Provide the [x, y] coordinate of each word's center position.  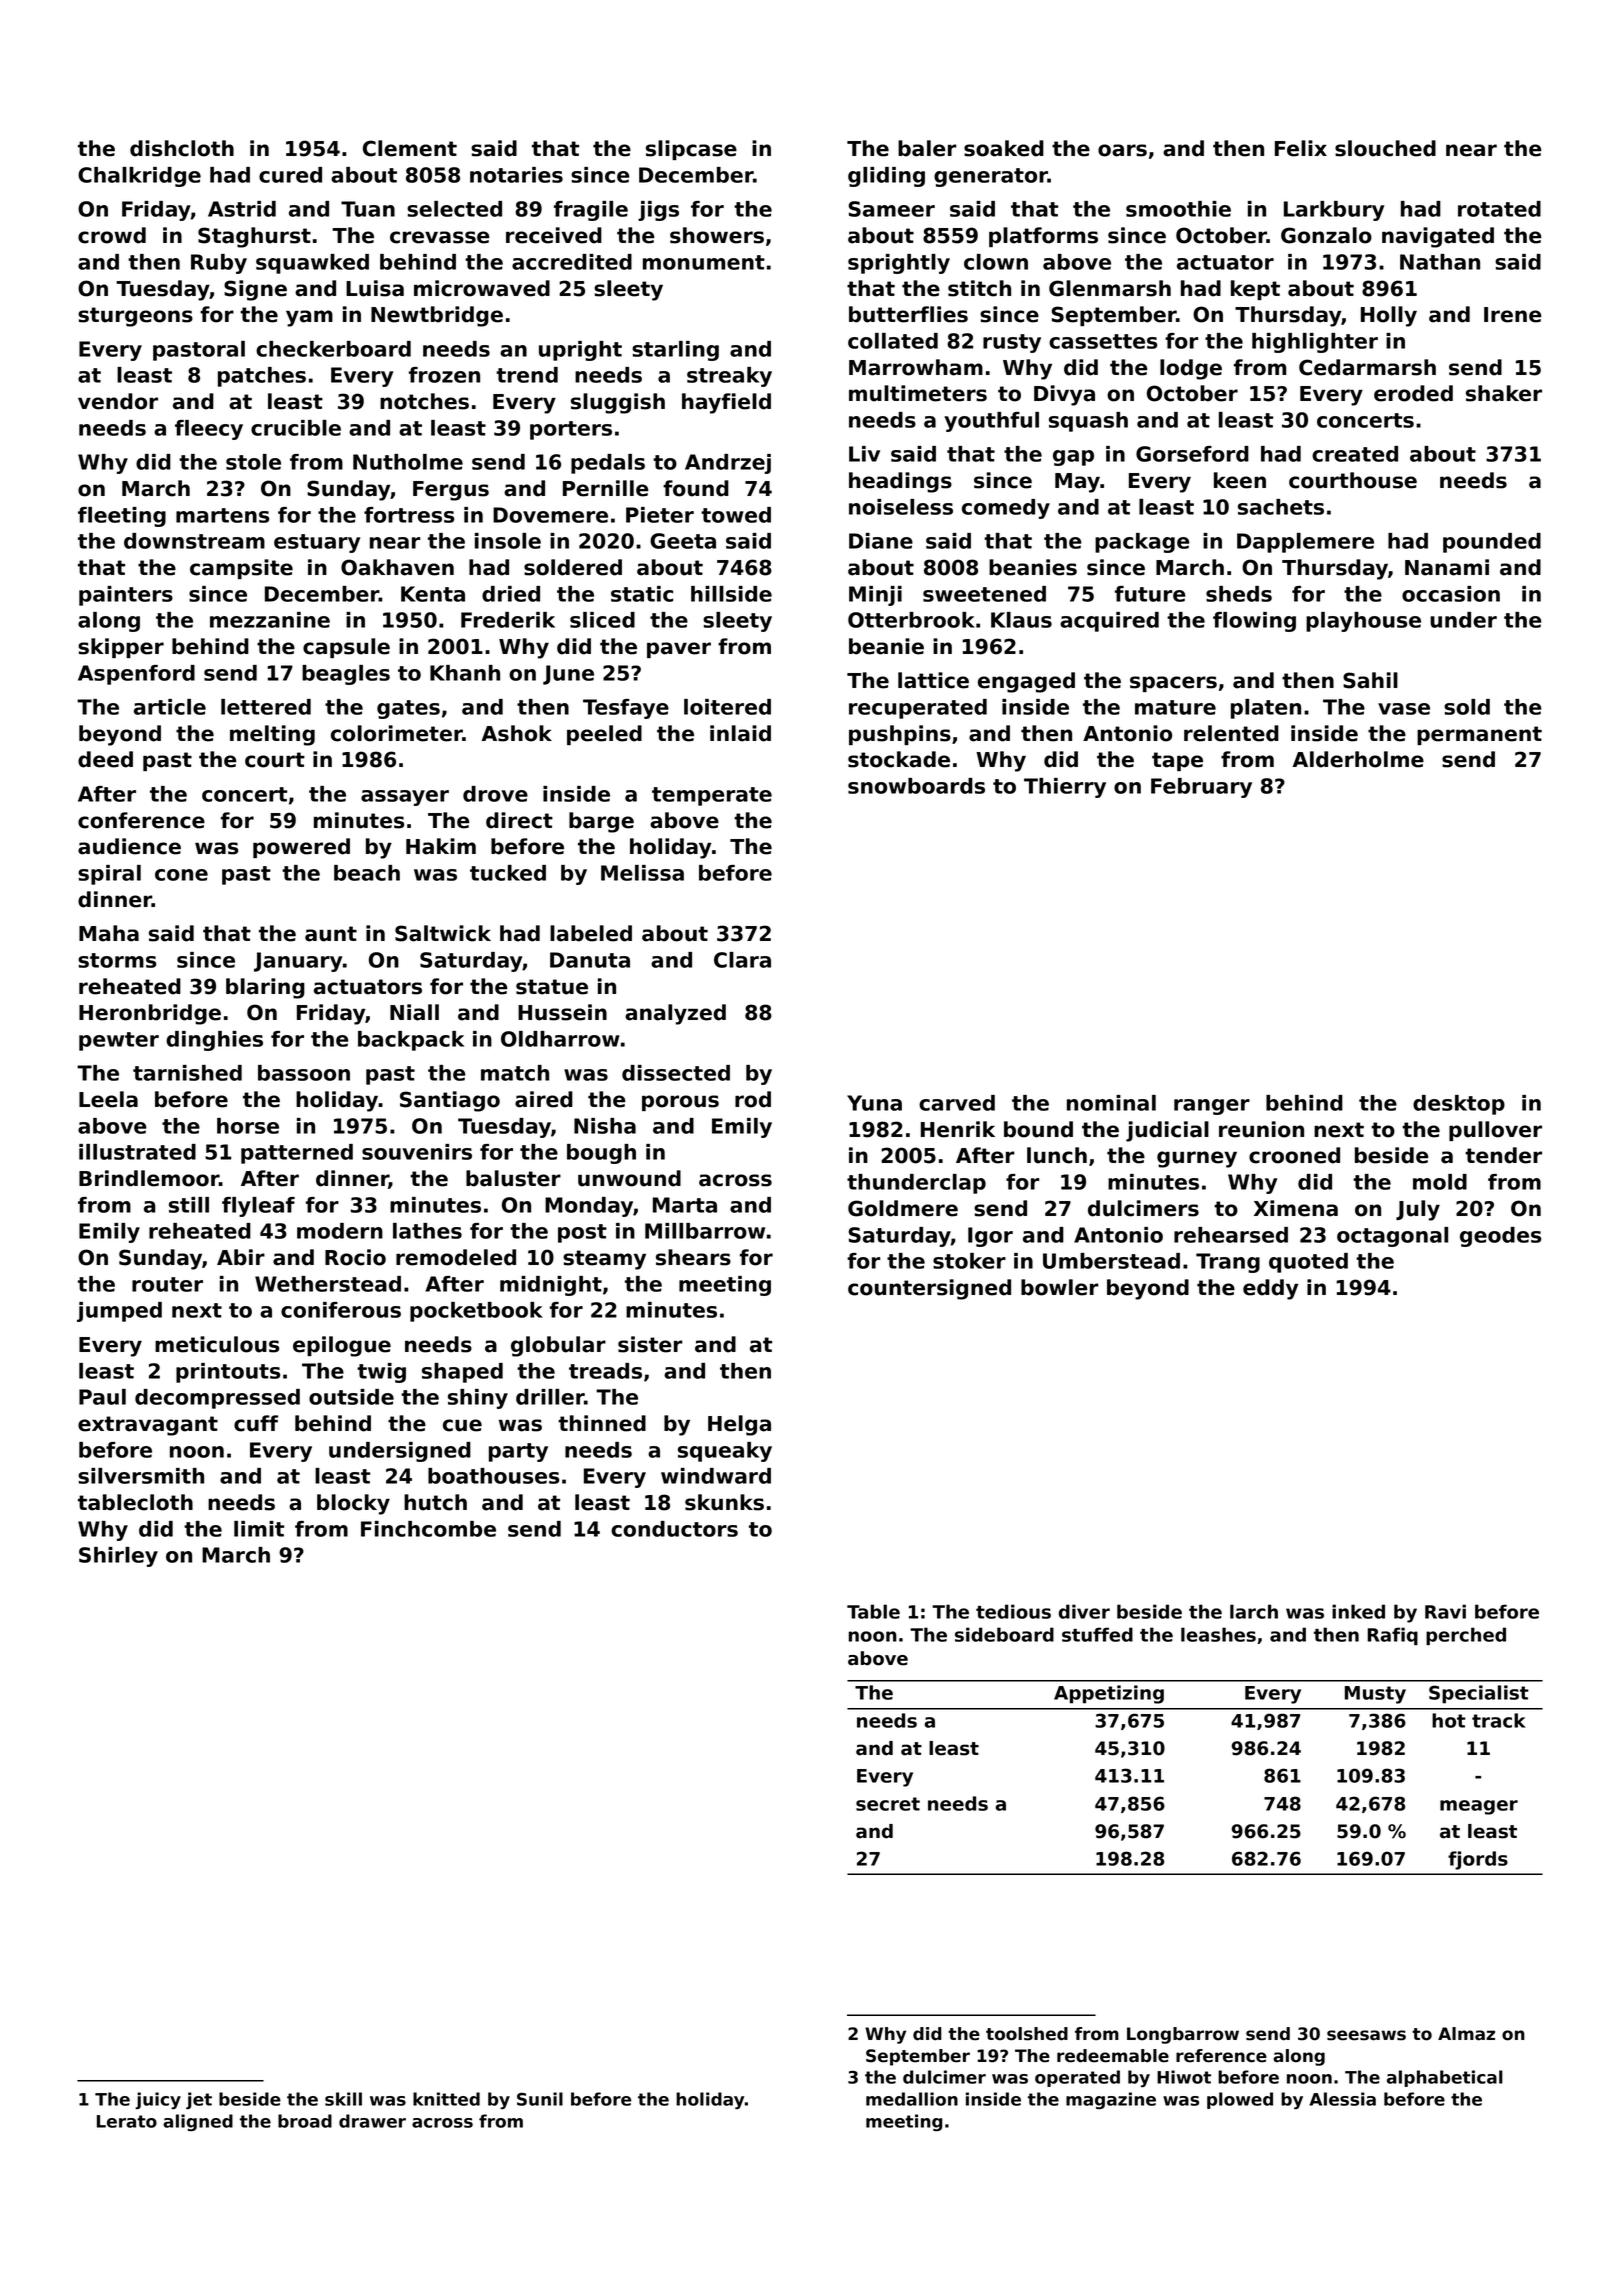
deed [105, 759]
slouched [1385, 148]
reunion [1261, 1129]
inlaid [740, 733]
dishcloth [182, 148]
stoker [969, 1261]
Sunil [540, 2099]
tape [1177, 761]
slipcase [691, 150]
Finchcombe [428, 1529]
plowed [1240, 2100]
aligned [198, 2122]
